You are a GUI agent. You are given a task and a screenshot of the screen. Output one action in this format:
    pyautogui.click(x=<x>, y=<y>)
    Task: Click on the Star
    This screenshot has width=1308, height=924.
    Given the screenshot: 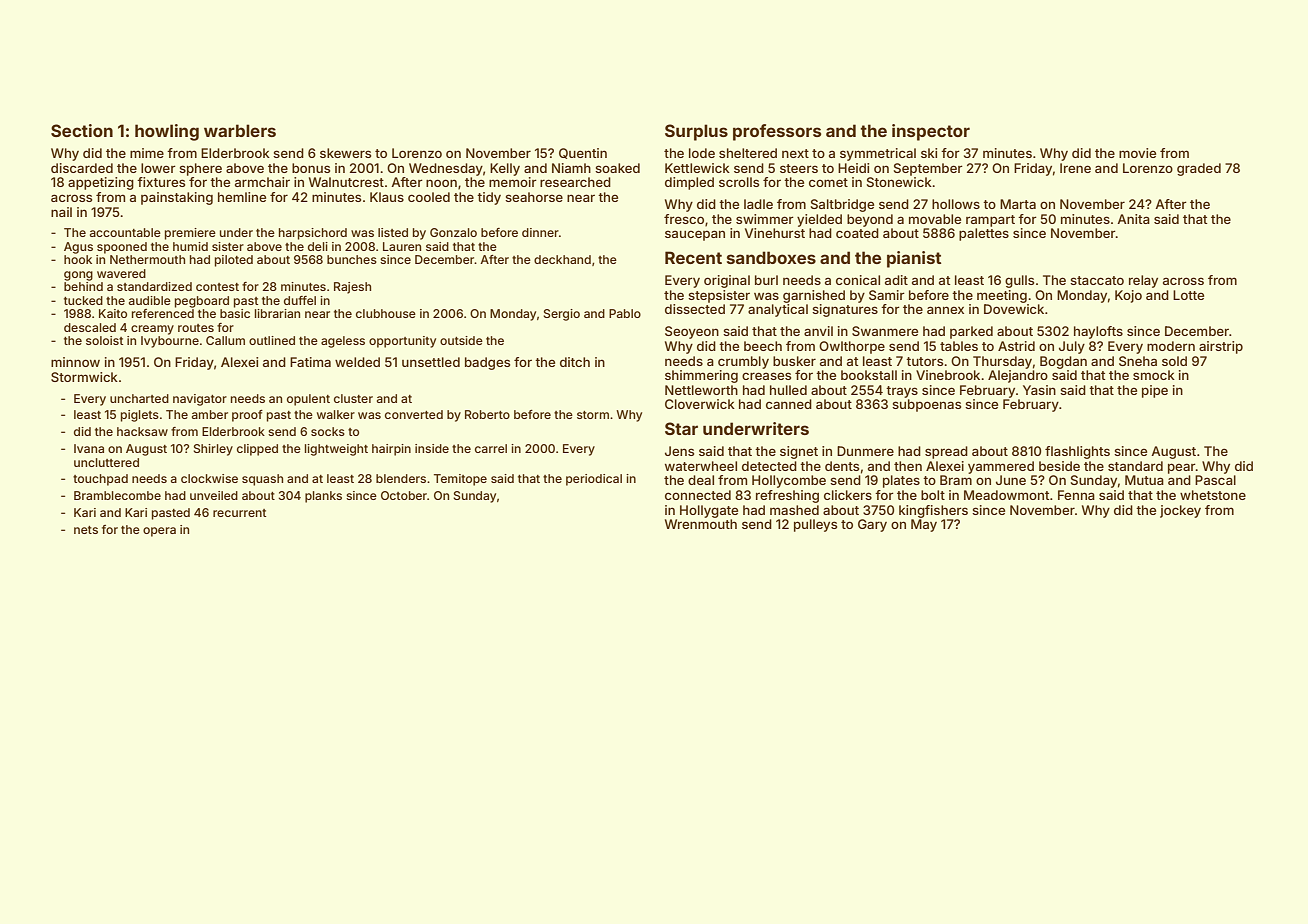 What is the action you would take?
    pyautogui.click(x=681, y=428)
